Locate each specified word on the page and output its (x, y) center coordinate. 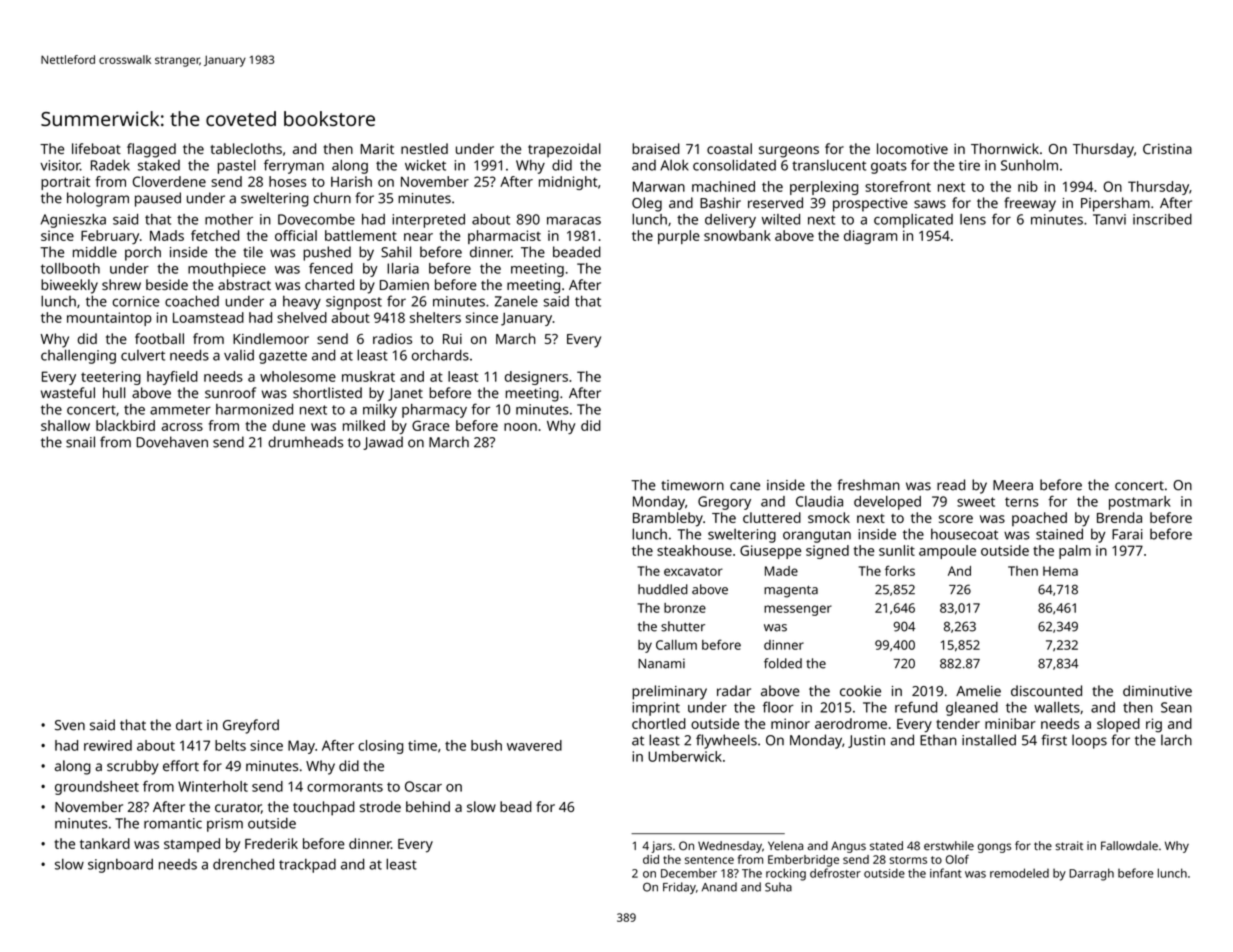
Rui (452, 339)
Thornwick (1005, 148)
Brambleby (668, 519)
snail (80, 442)
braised (656, 148)
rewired (108, 745)
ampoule (947, 552)
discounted (1046, 691)
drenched (243, 864)
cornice (135, 301)
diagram (870, 237)
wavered (534, 745)
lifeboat (96, 148)
